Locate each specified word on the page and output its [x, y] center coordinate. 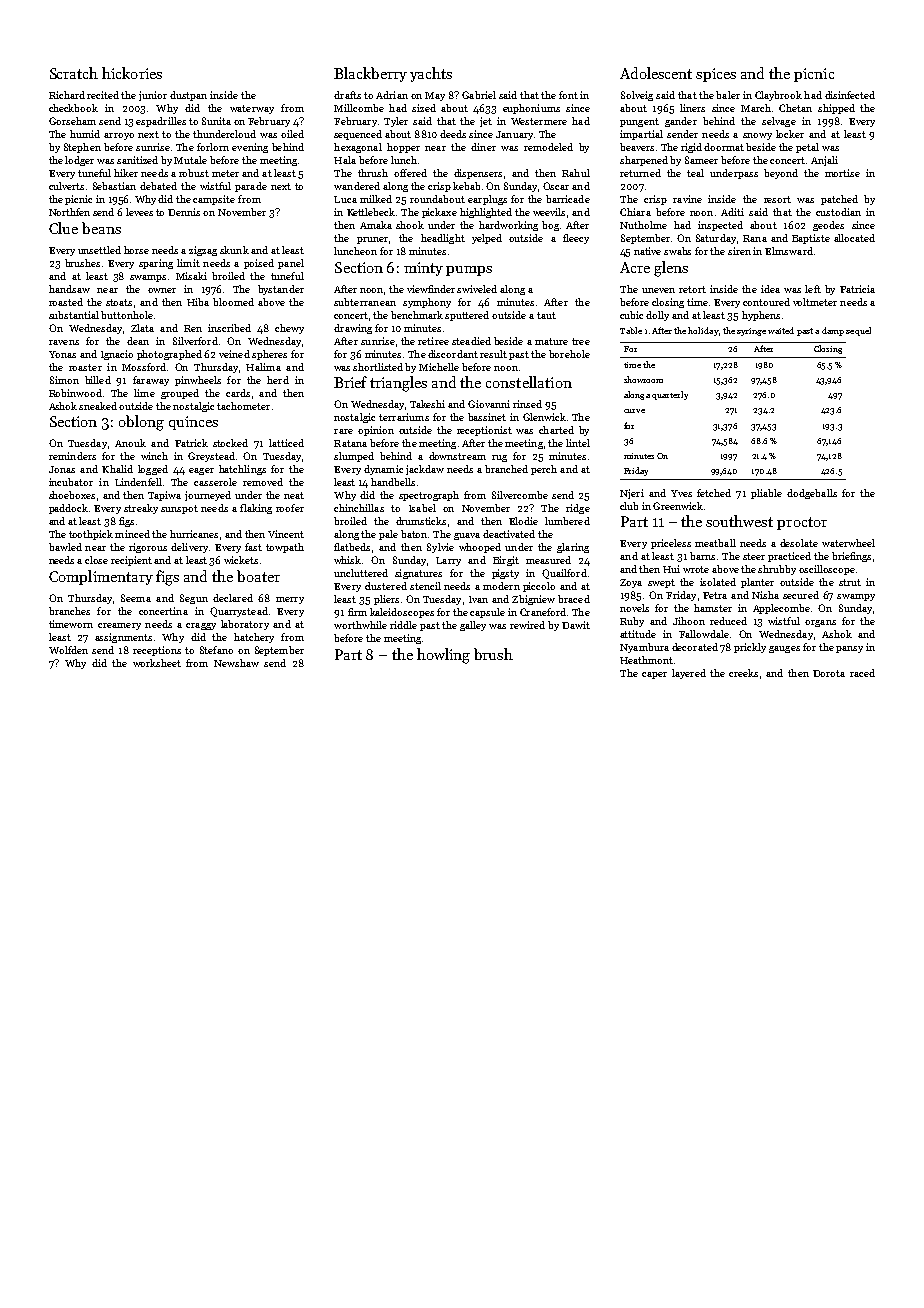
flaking [256, 509]
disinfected [850, 95]
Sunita [216, 121]
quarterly [670, 395]
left [813, 289]
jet [486, 122]
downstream [457, 456]
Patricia [857, 289]
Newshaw [236, 663]
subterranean [365, 302]
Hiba [198, 302]
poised [259, 264]
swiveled [477, 289]
